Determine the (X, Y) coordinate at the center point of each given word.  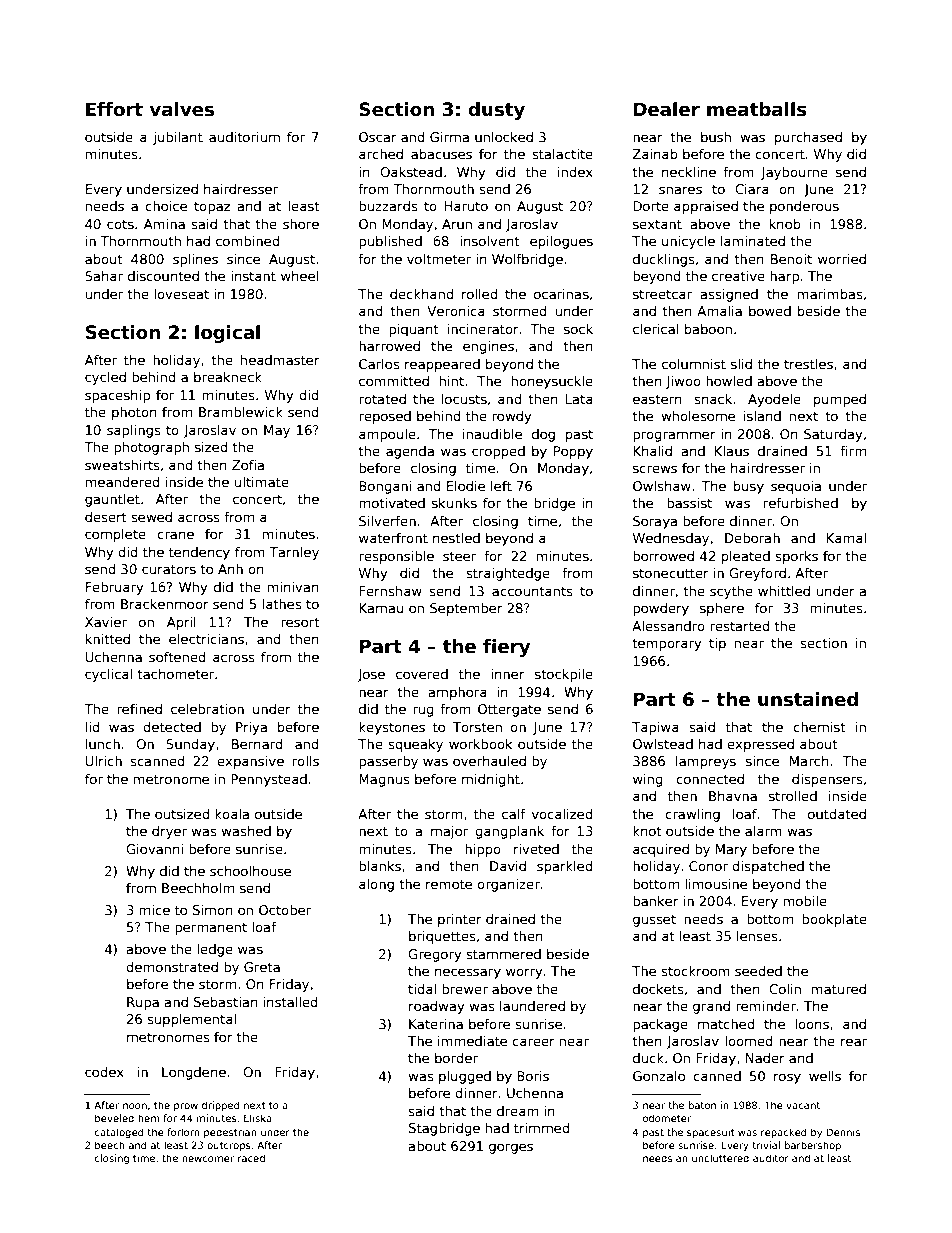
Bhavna (733, 796)
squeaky (415, 745)
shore (301, 224)
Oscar (378, 137)
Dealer (667, 109)
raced (251, 1158)
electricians (206, 639)
